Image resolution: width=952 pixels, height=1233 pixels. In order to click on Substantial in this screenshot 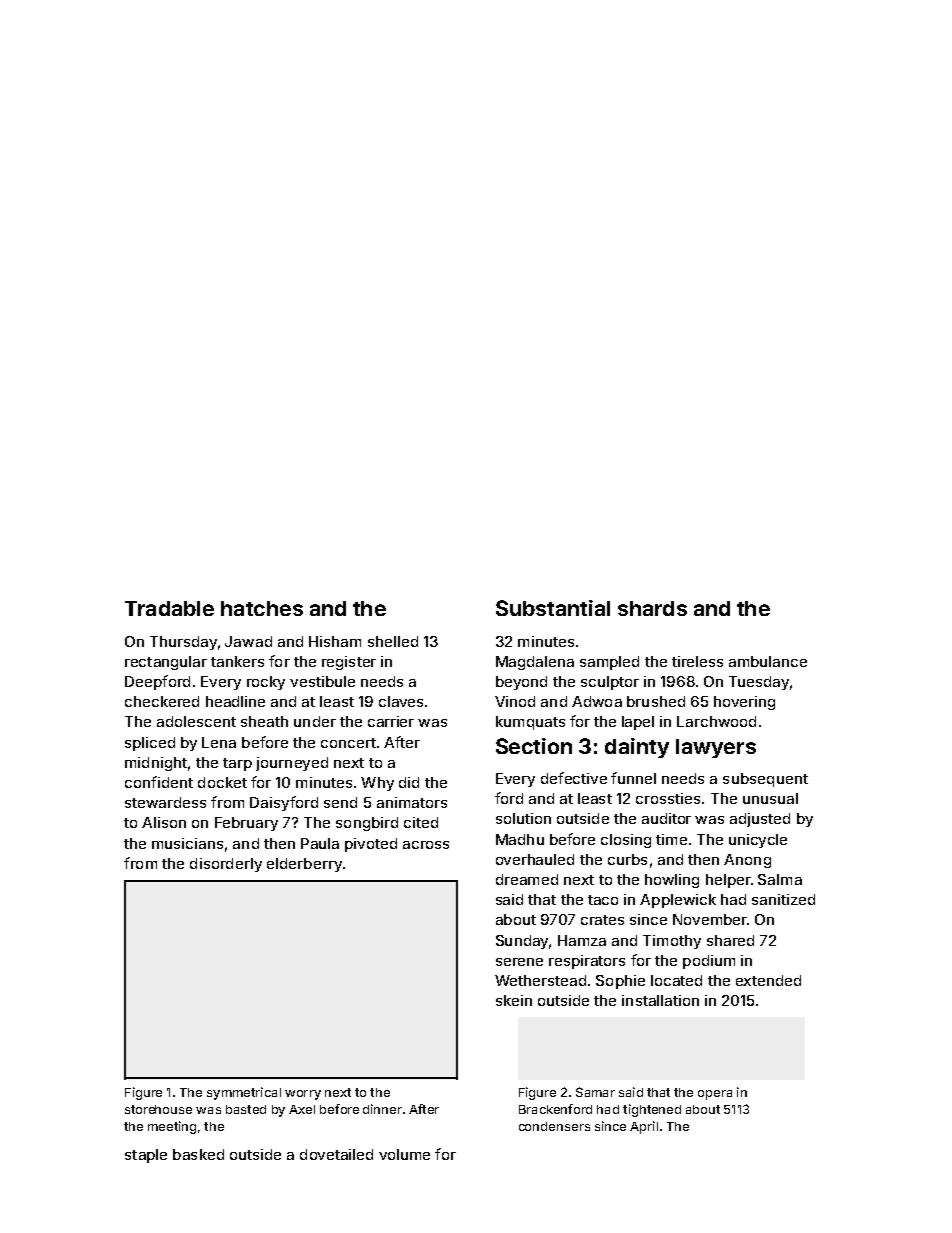, I will do `click(553, 608)`.
